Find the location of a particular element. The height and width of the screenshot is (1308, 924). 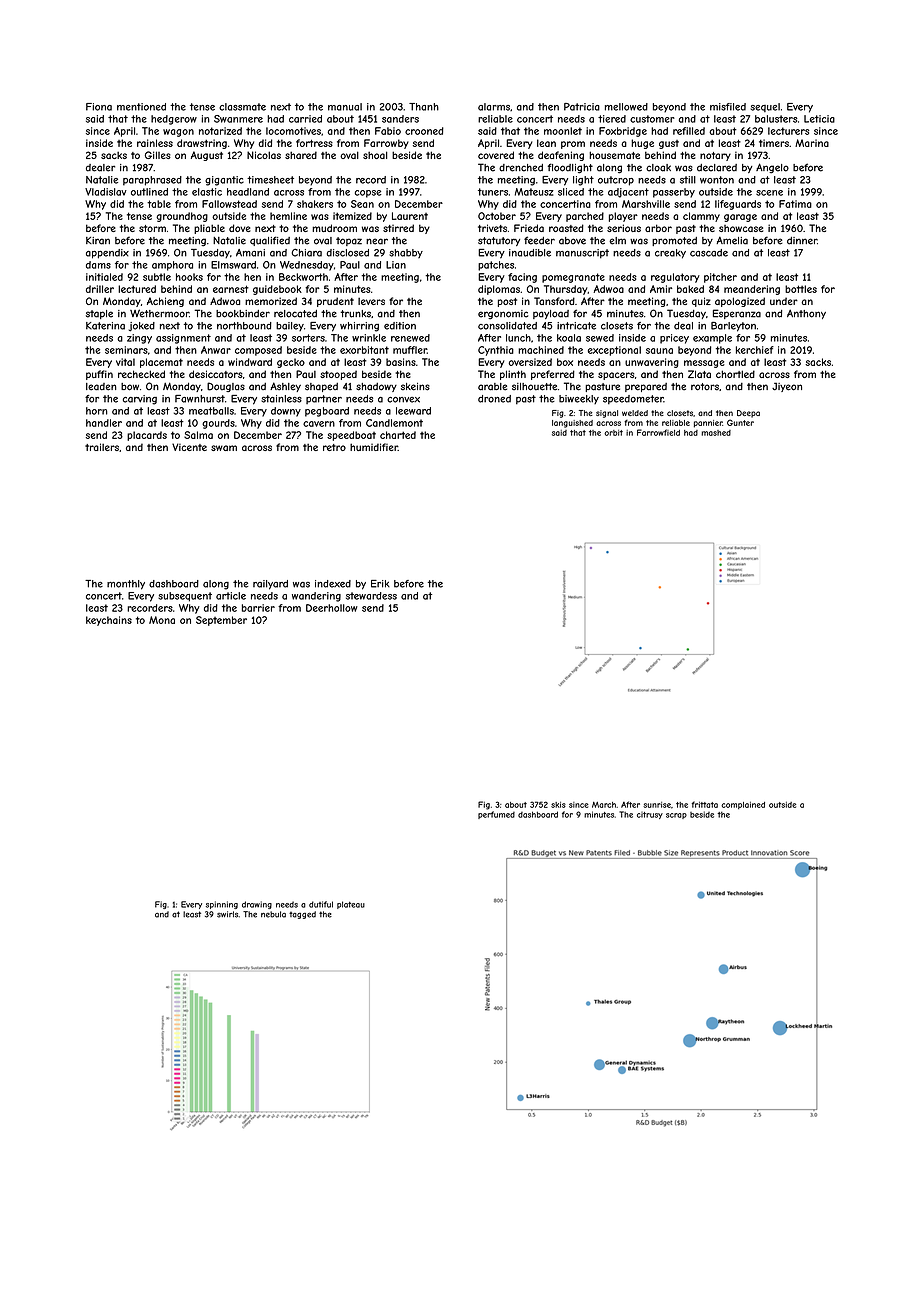

citrusy is located at coordinates (650, 815).
